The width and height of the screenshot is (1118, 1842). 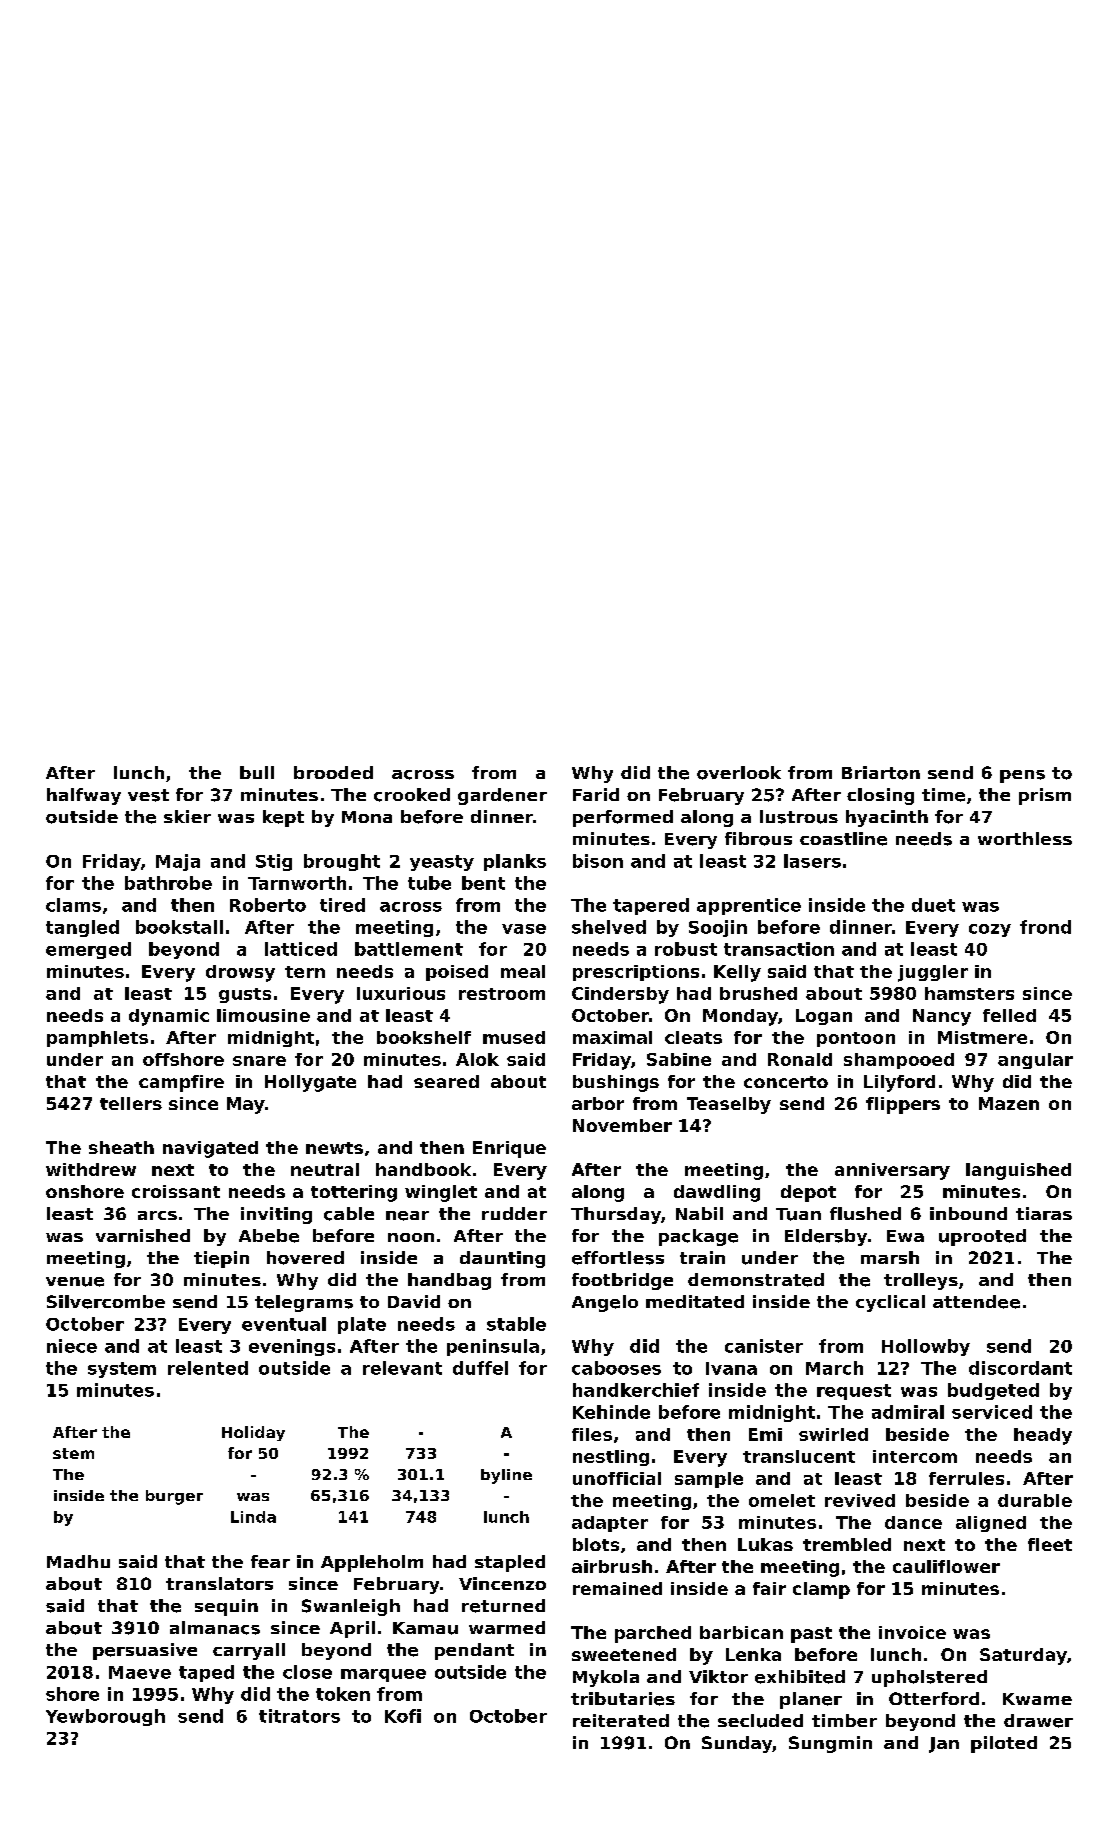 I want to click on Kehinde, so click(x=611, y=1412).
